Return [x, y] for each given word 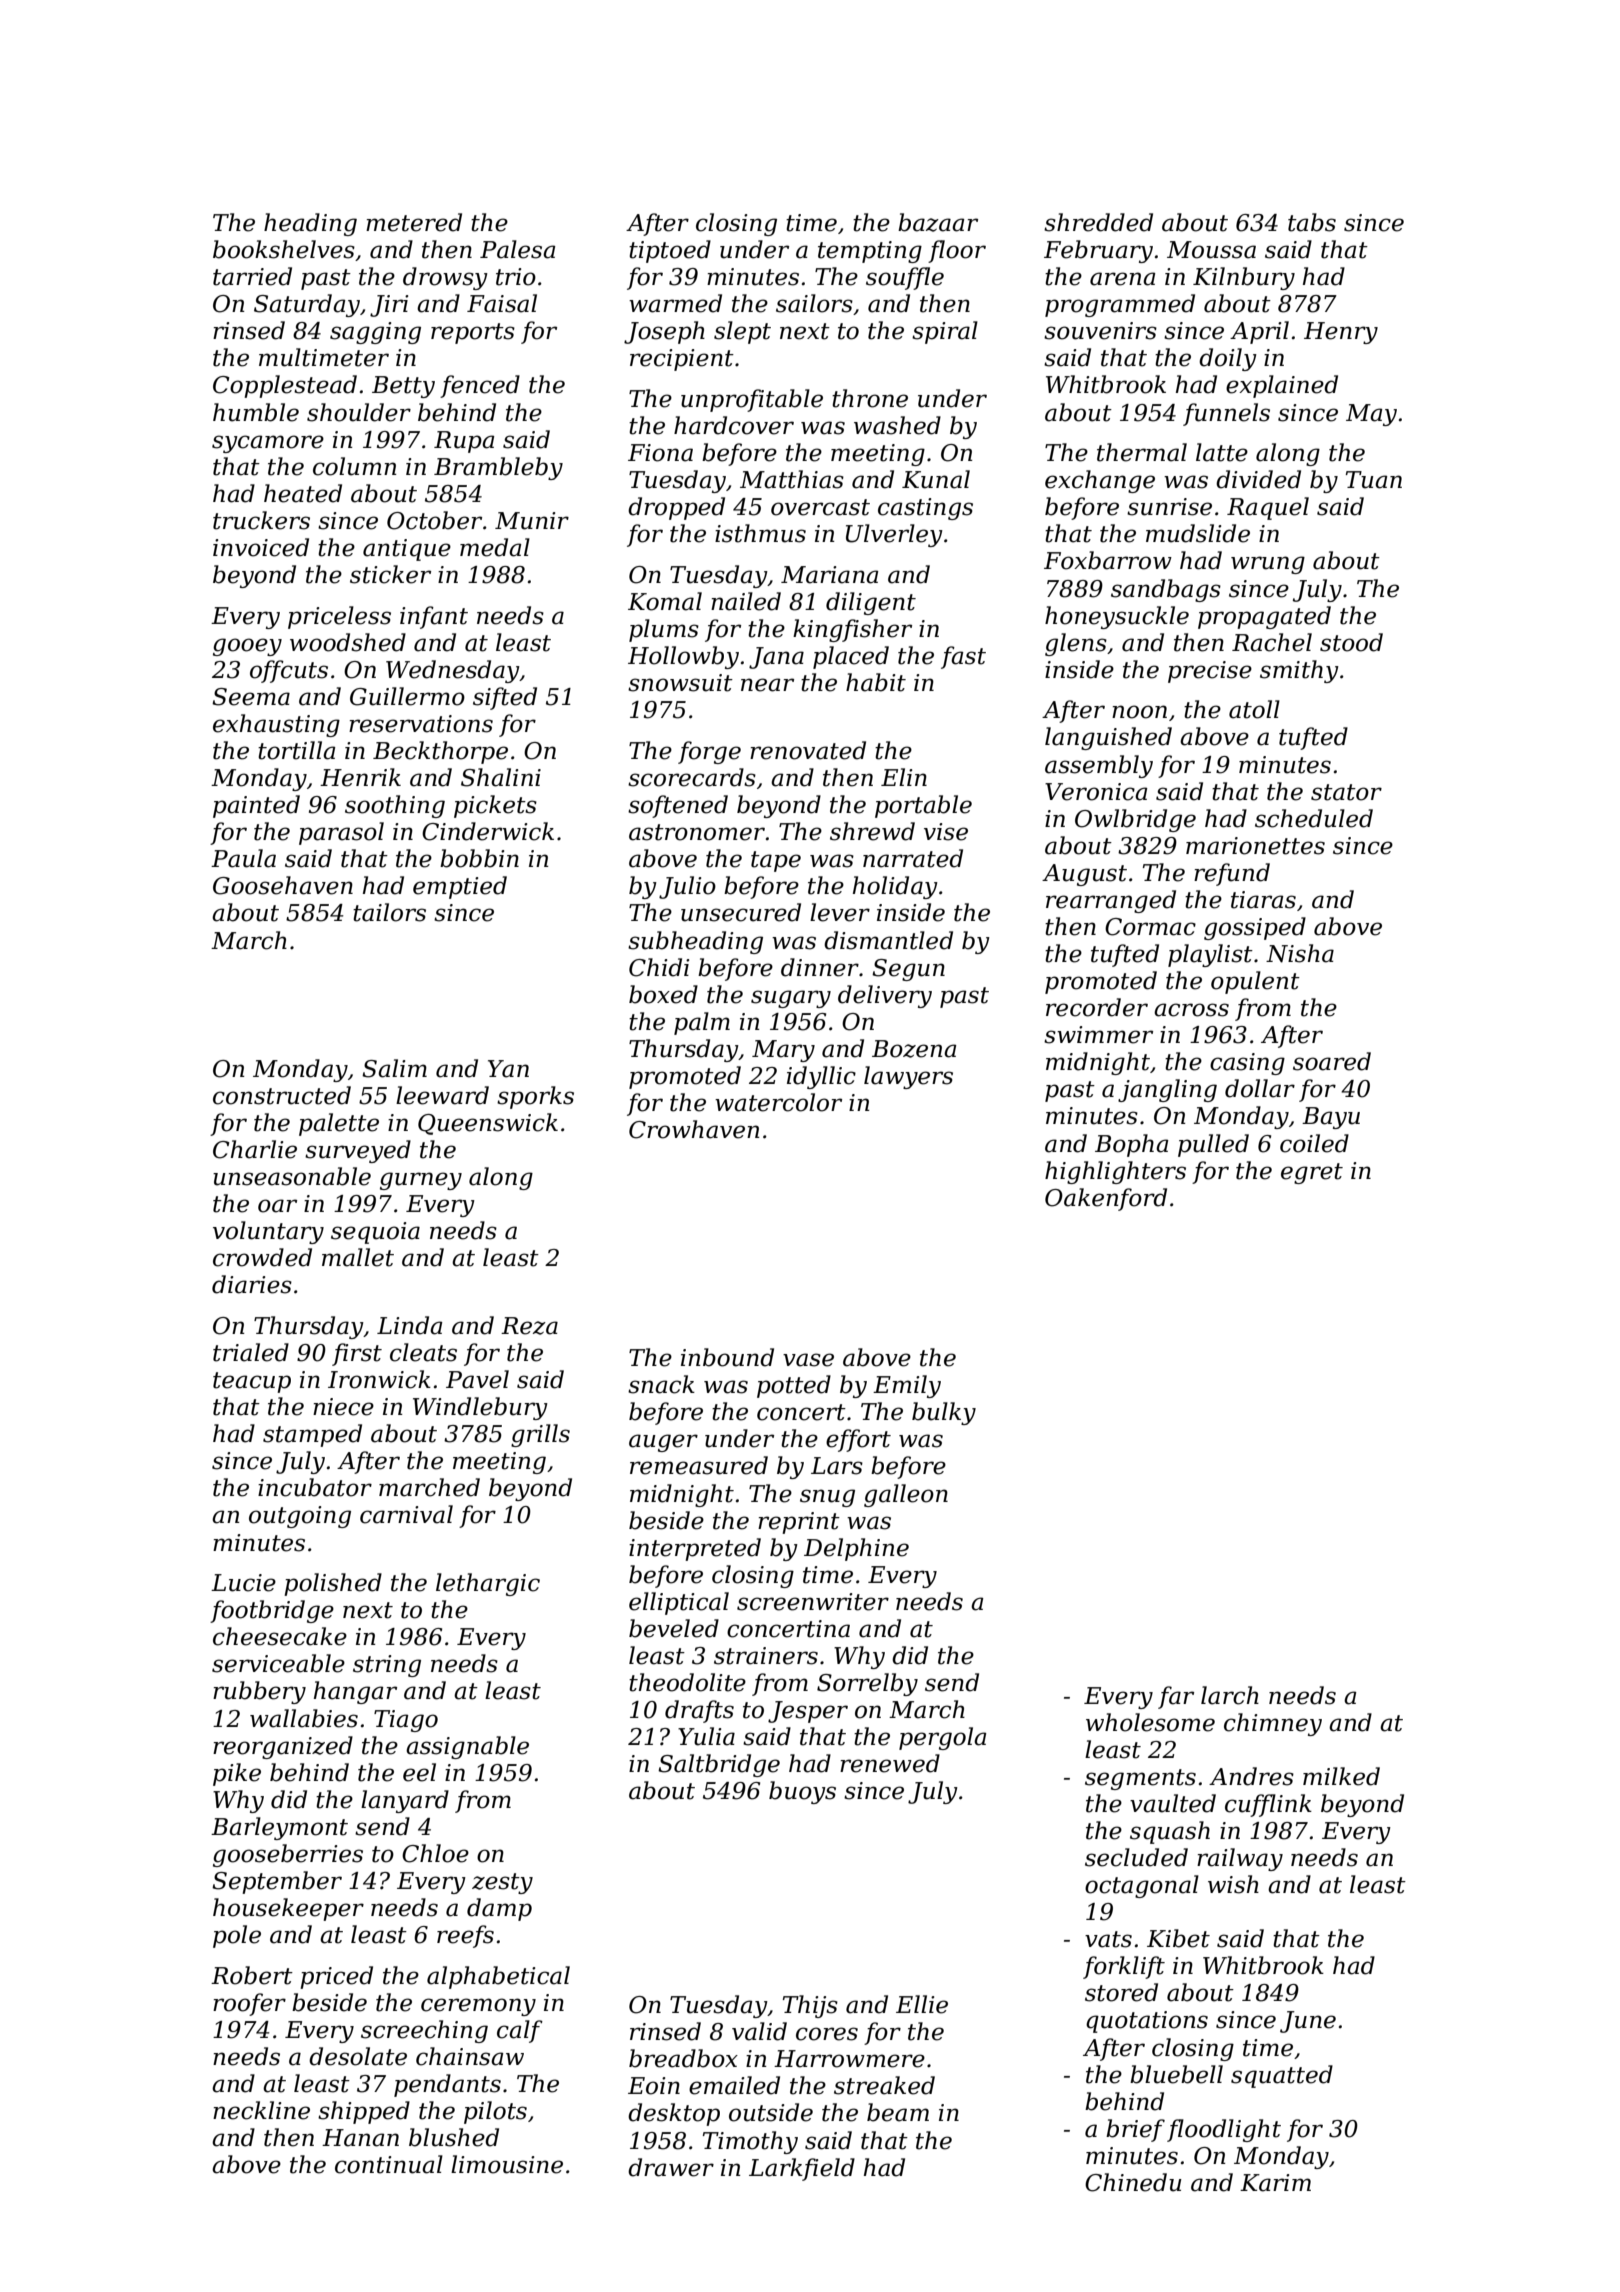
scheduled [1314, 818]
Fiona [660, 453]
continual [389, 2164]
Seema [251, 697]
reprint [799, 1523]
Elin [904, 777]
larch [1230, 1695]
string [387, 1666]
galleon [906, 1495]
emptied [460, 887]
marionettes [1255, 846]
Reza [529, 1326]
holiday [895, 887]
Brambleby [498, 468]
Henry [1341, 333]
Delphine [856, 1549]
